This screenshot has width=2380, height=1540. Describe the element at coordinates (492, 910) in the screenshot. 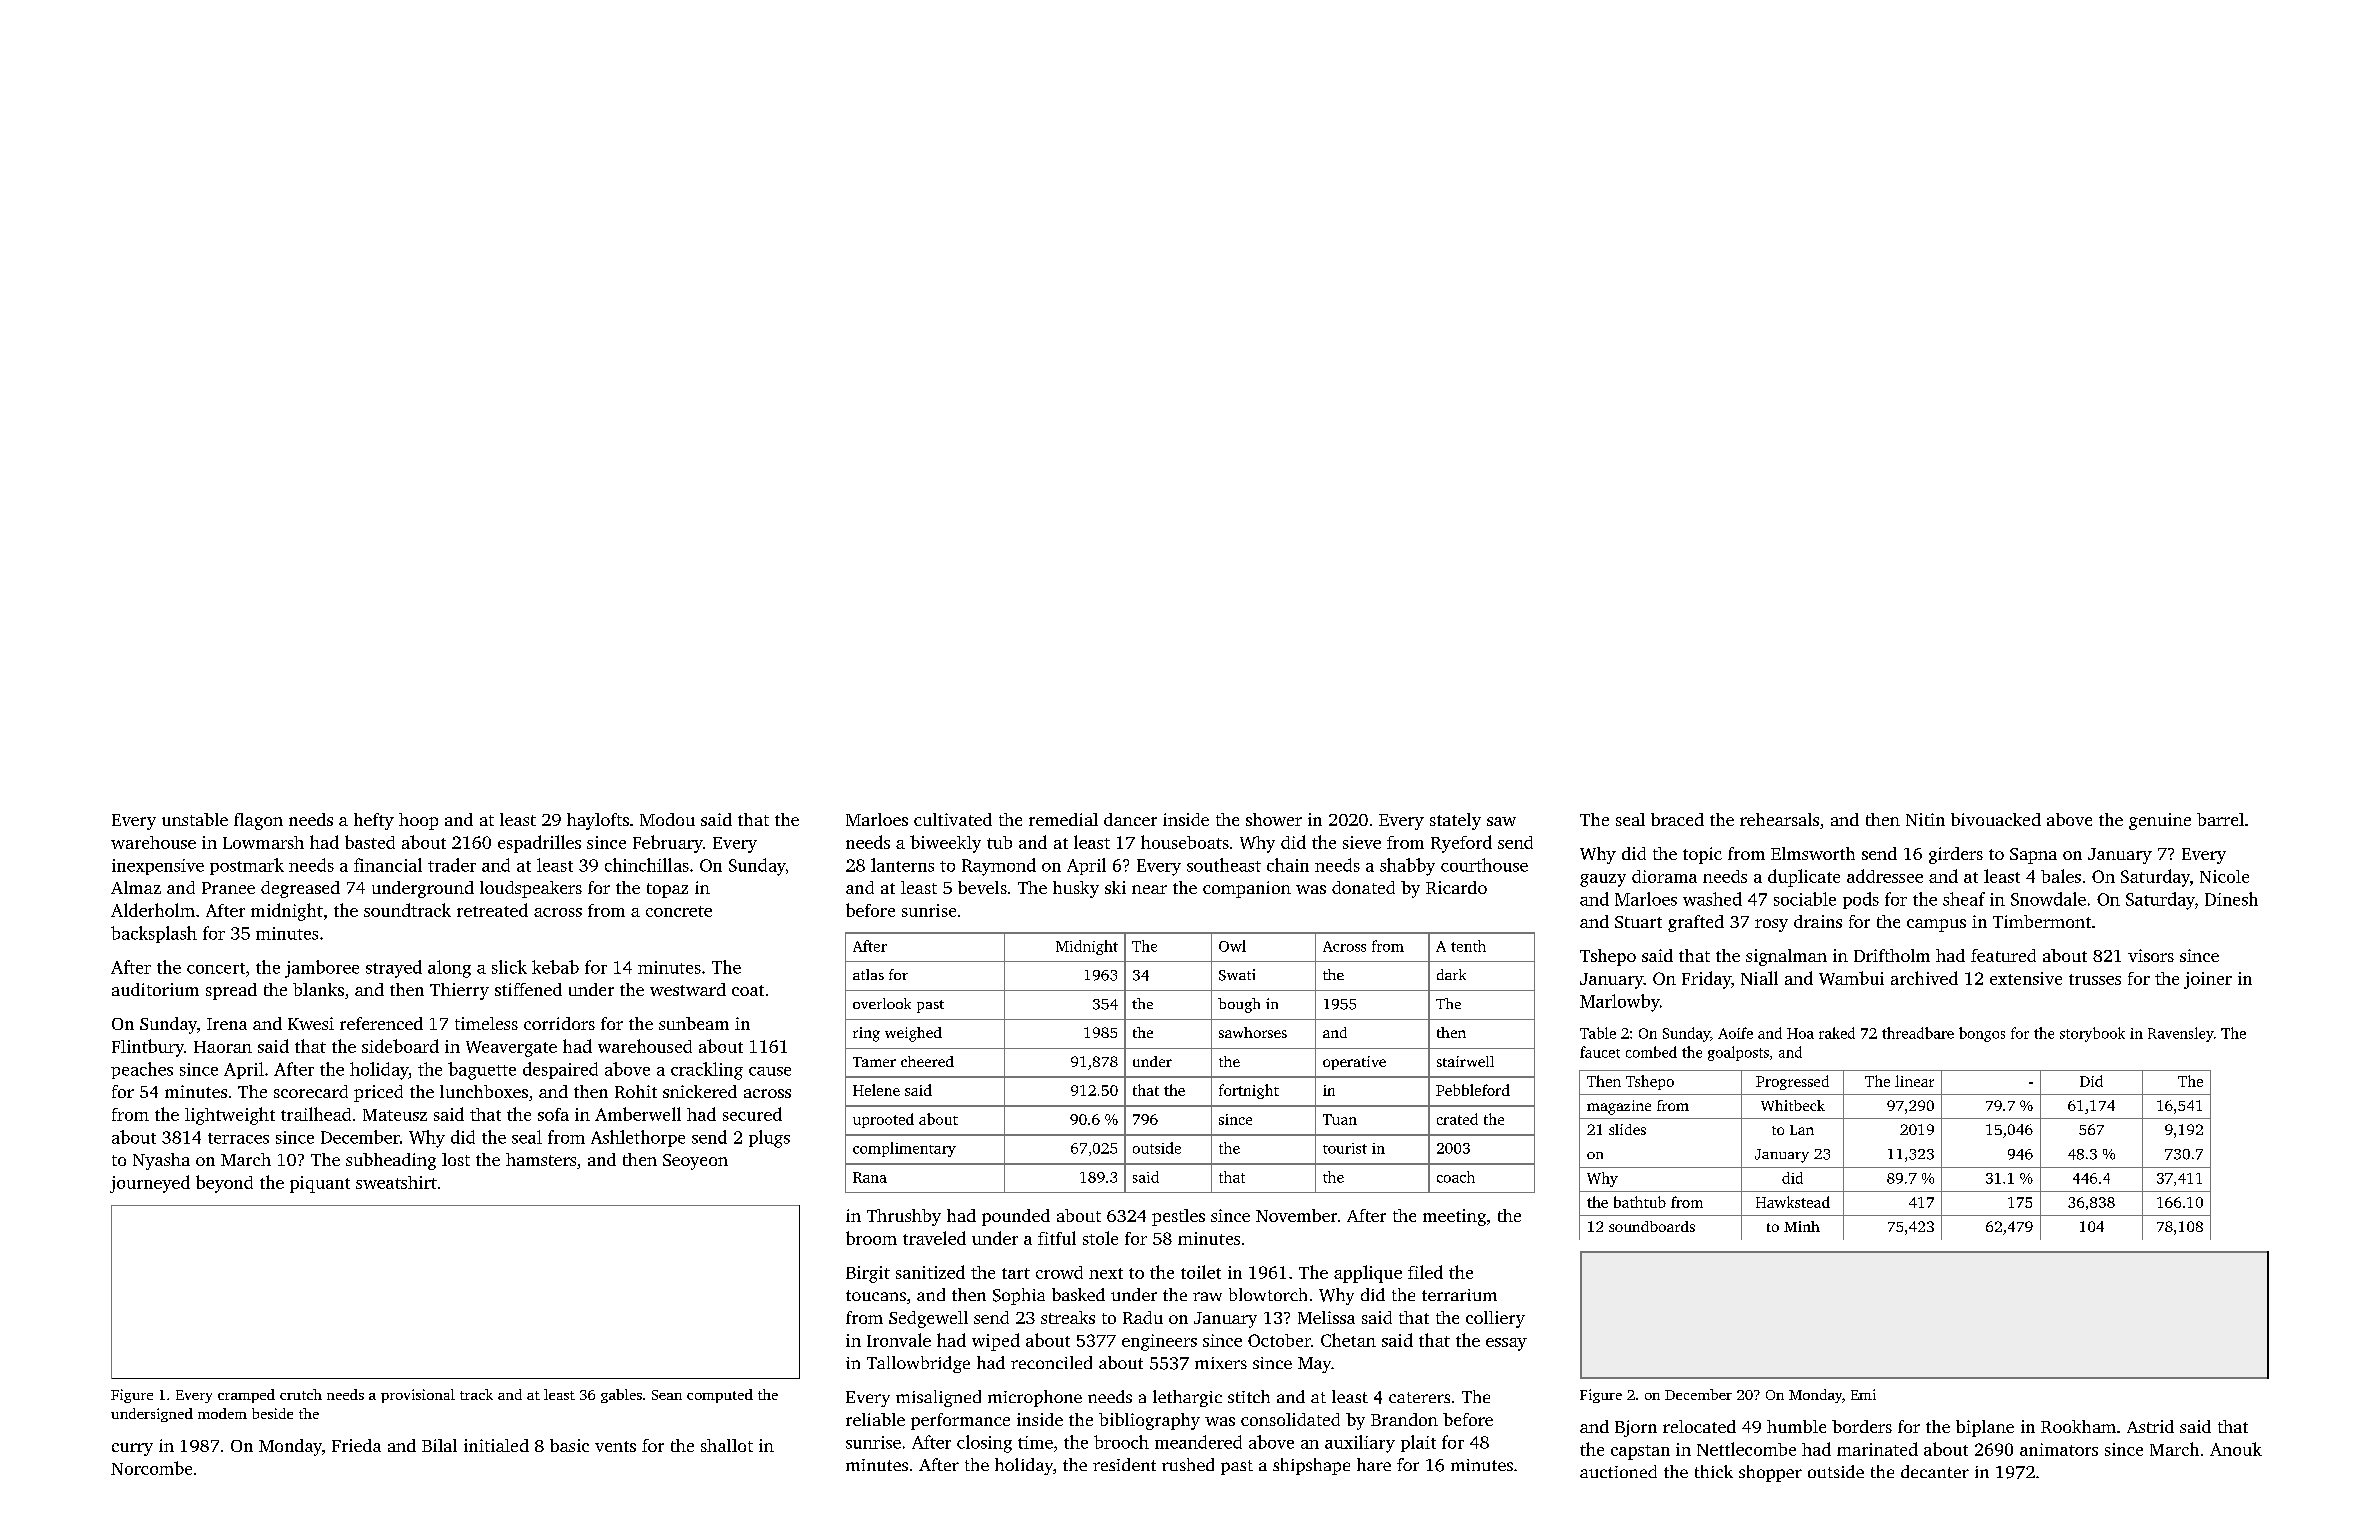

I see `retreated` at that location.
